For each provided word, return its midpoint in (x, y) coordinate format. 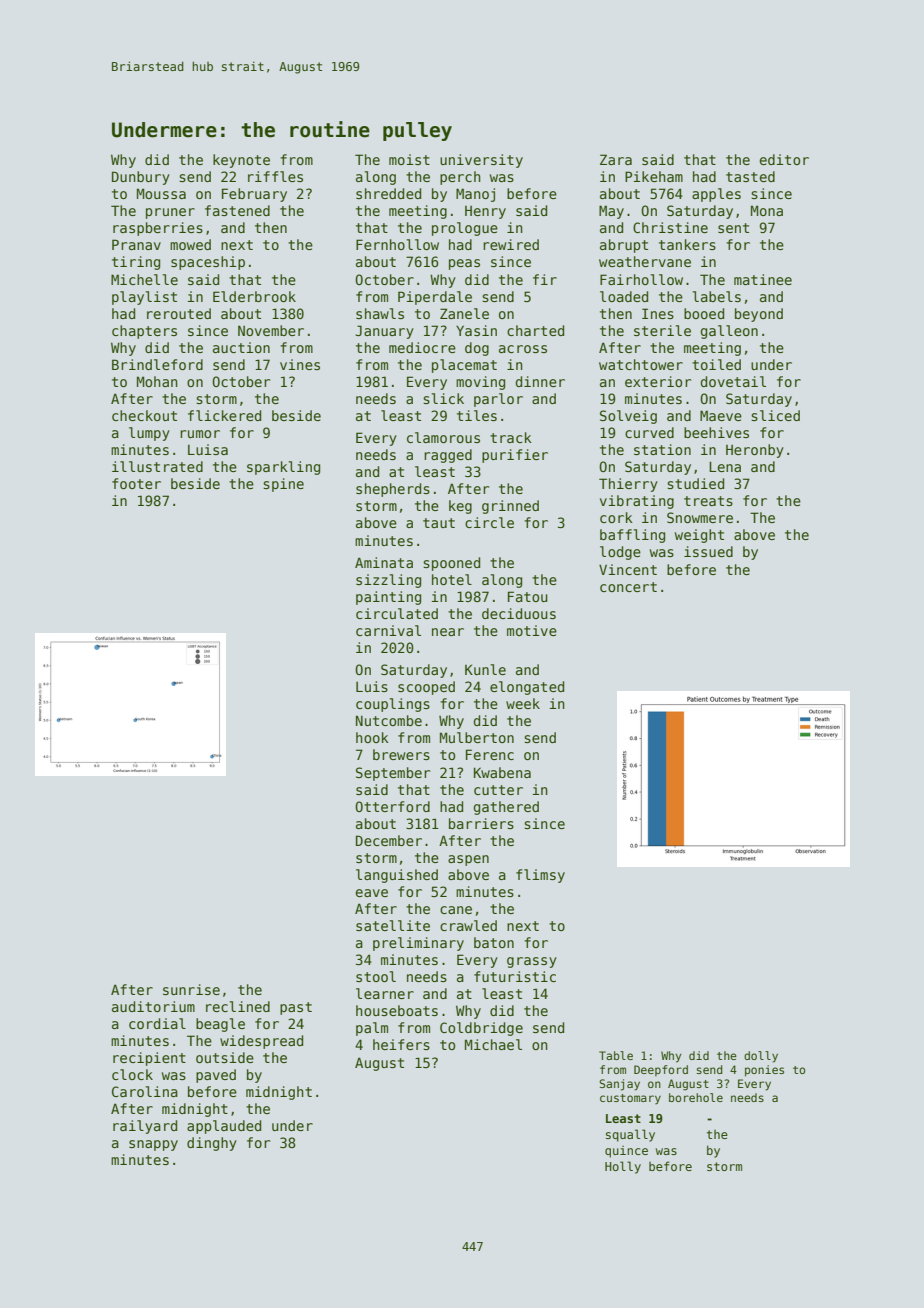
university (481, 161)
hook (372, 737)
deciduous (519, 613)
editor (784, 159)
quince (626, 1152)
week (523, 703)
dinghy (212, 1144)
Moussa (161, 193)
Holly (623, 1167)
